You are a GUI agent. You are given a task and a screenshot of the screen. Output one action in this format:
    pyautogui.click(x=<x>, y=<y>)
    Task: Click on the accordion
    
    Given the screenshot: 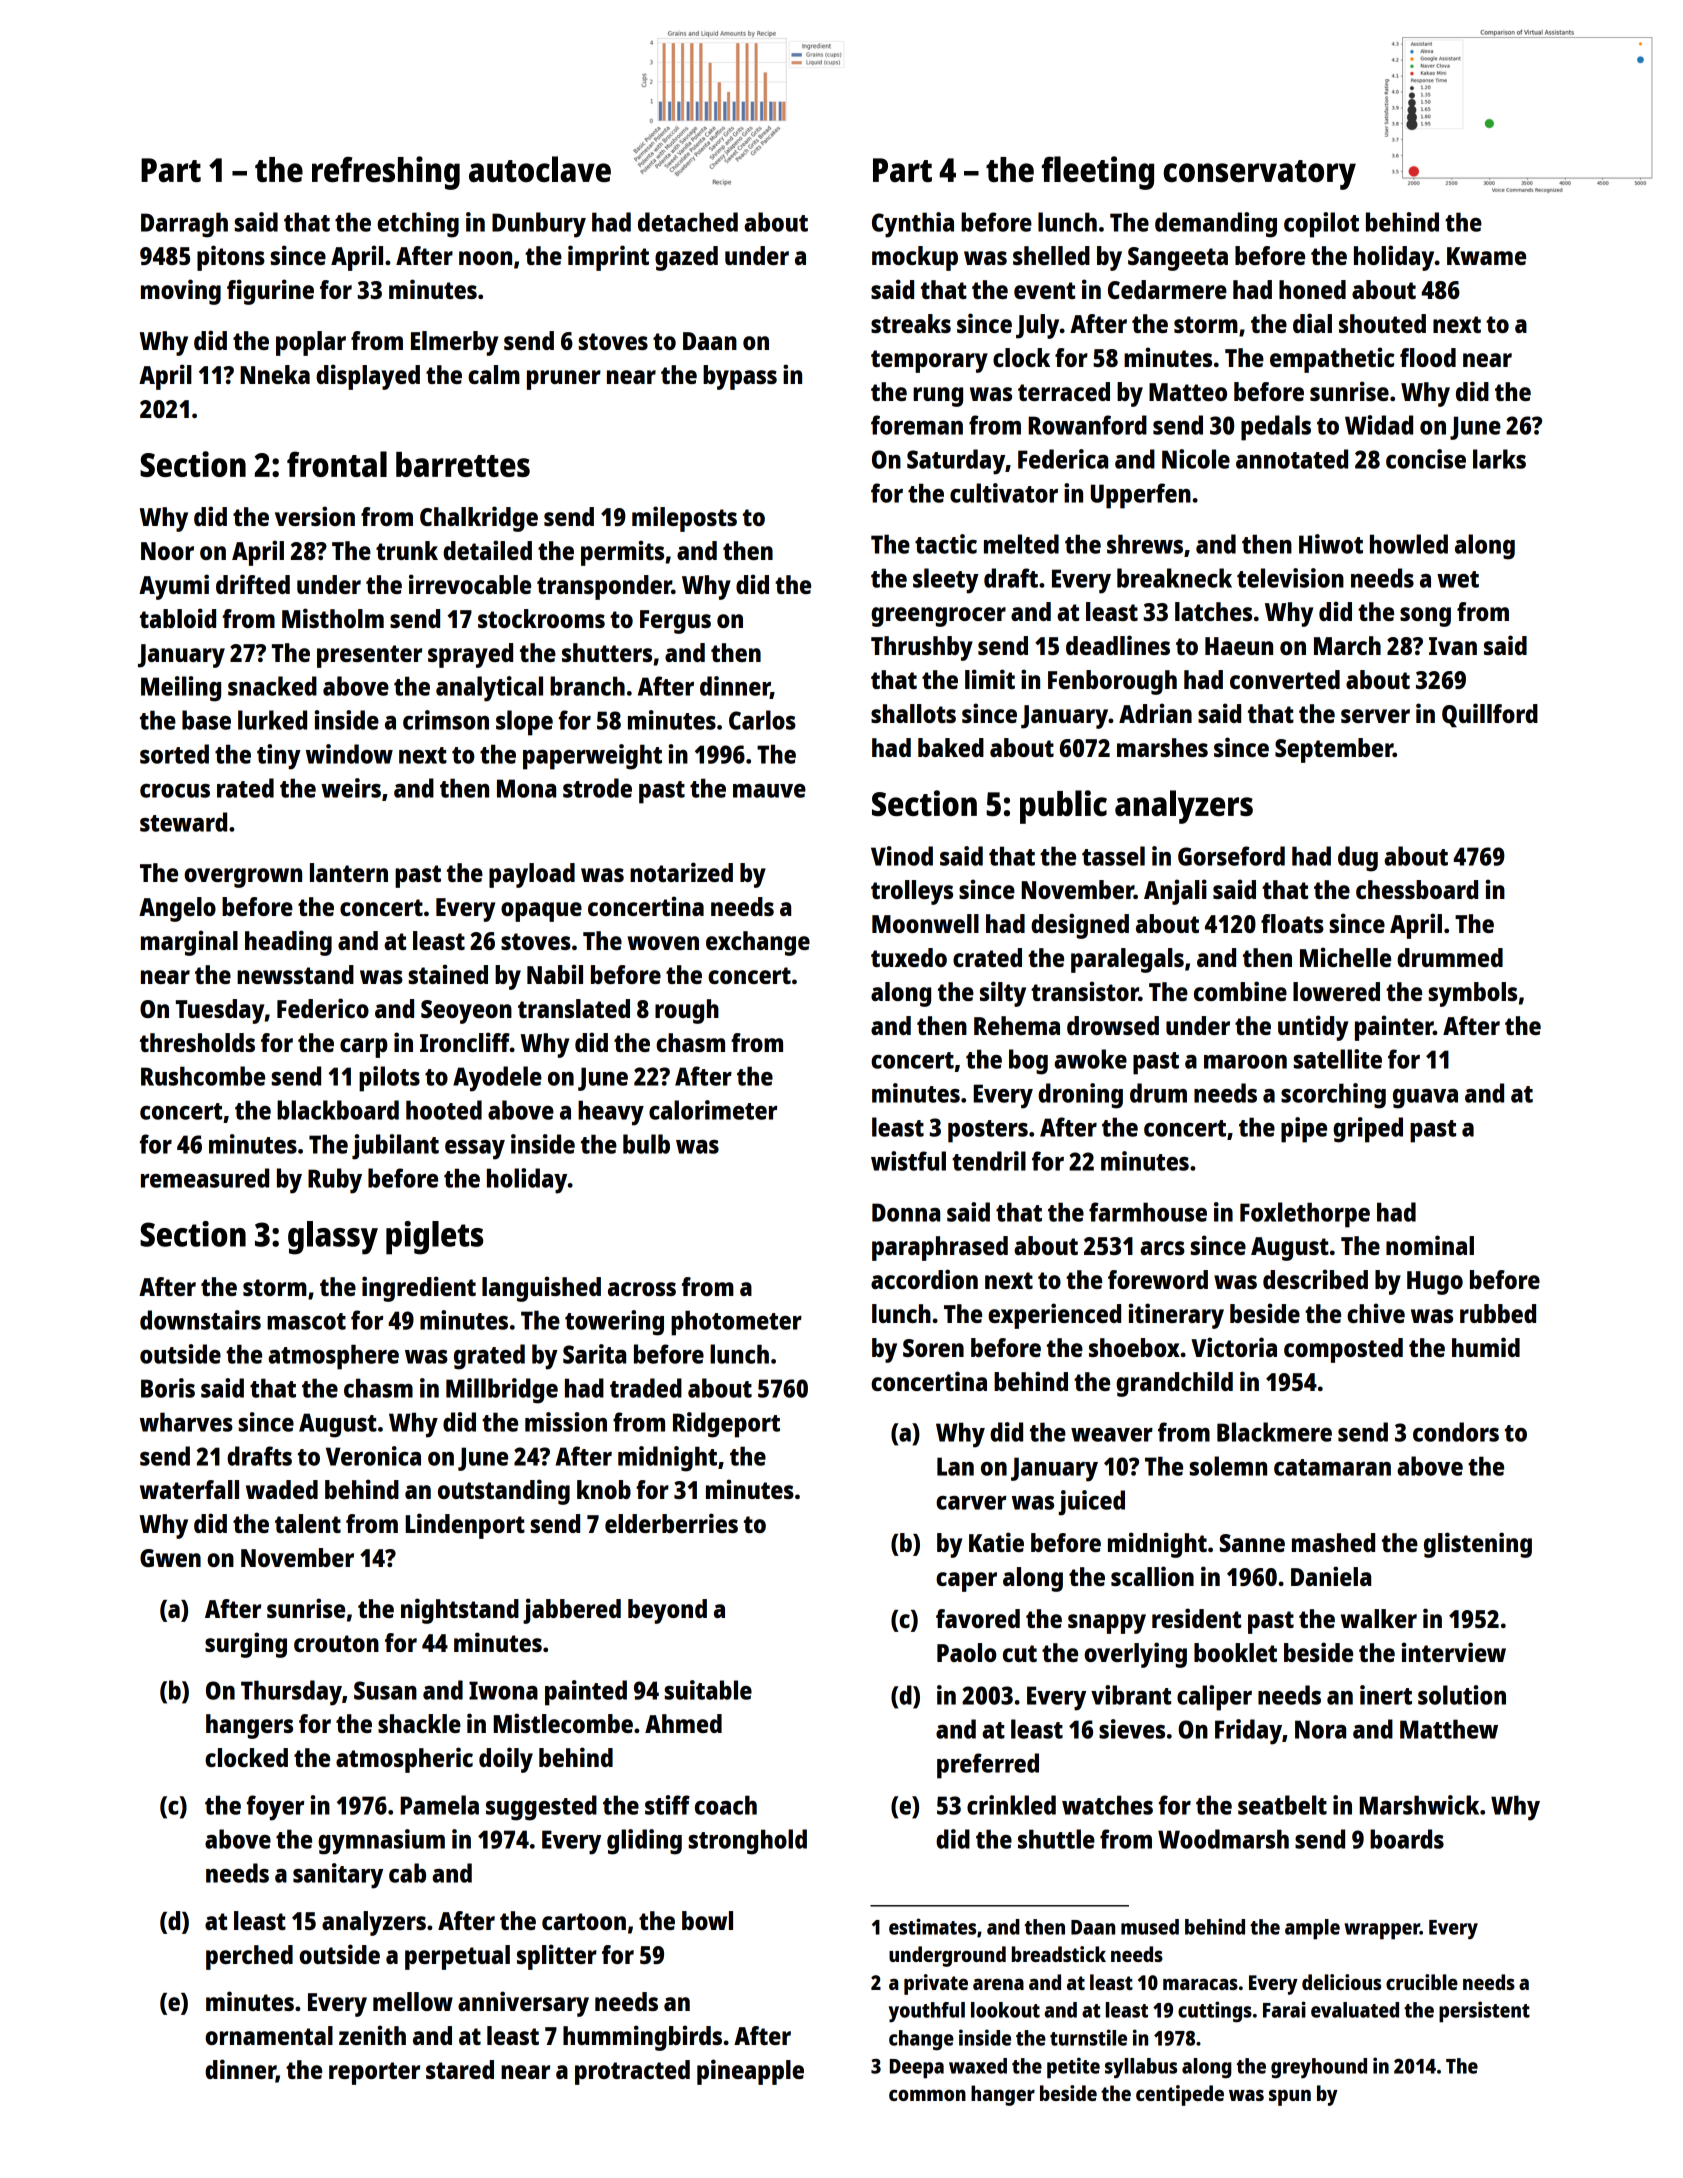 What is the action you would take?
    pyautogui.click(x=924, y=1279)
